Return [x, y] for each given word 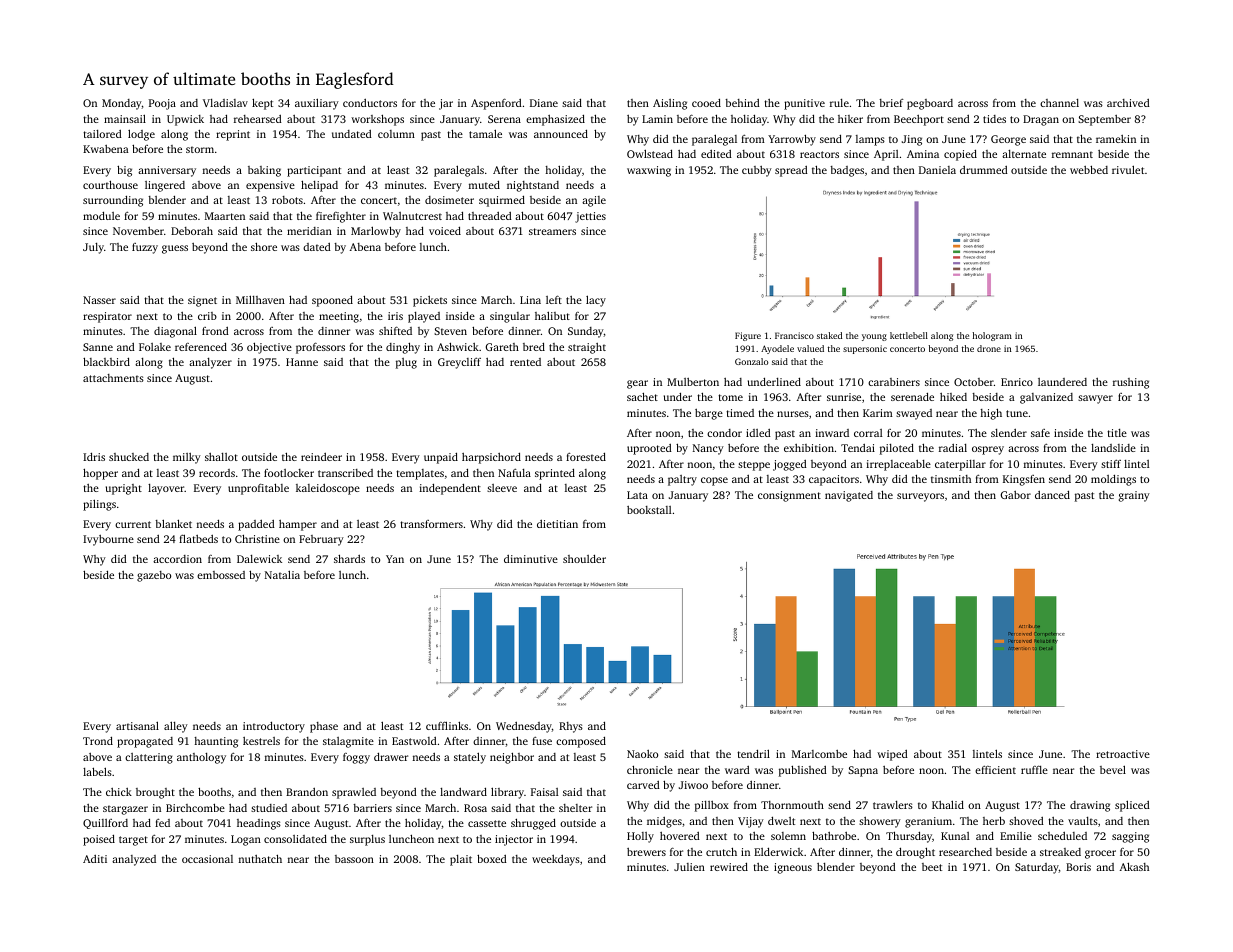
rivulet [1128, 169]
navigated [849, 496]
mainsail [125, 118]
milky [187, 458]
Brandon [307, 792]
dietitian [557, 524]
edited [716, 154]
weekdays [556, 860]
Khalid [948, 804]
